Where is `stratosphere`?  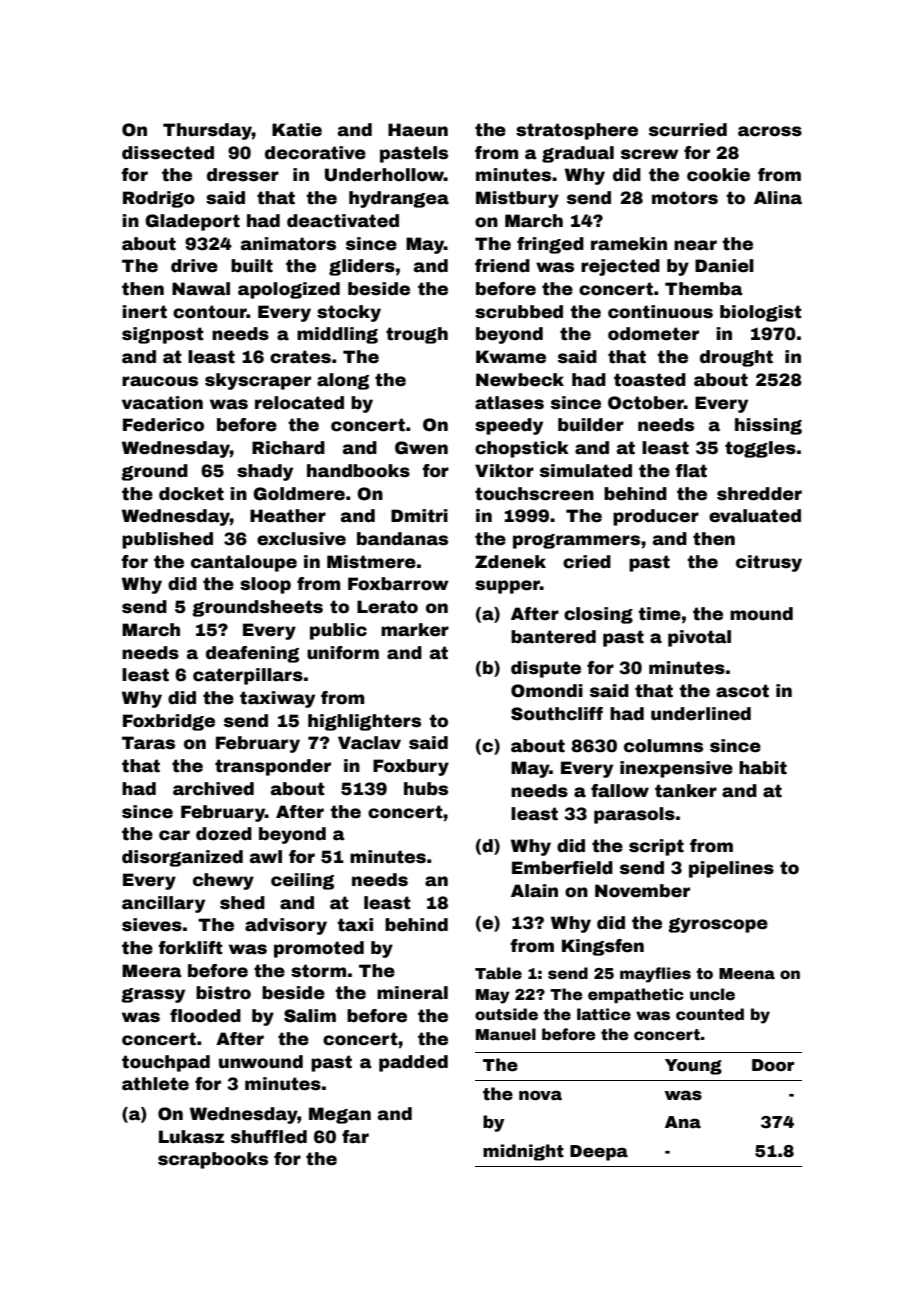 stratosphere is located at coordinates (577, 131).
